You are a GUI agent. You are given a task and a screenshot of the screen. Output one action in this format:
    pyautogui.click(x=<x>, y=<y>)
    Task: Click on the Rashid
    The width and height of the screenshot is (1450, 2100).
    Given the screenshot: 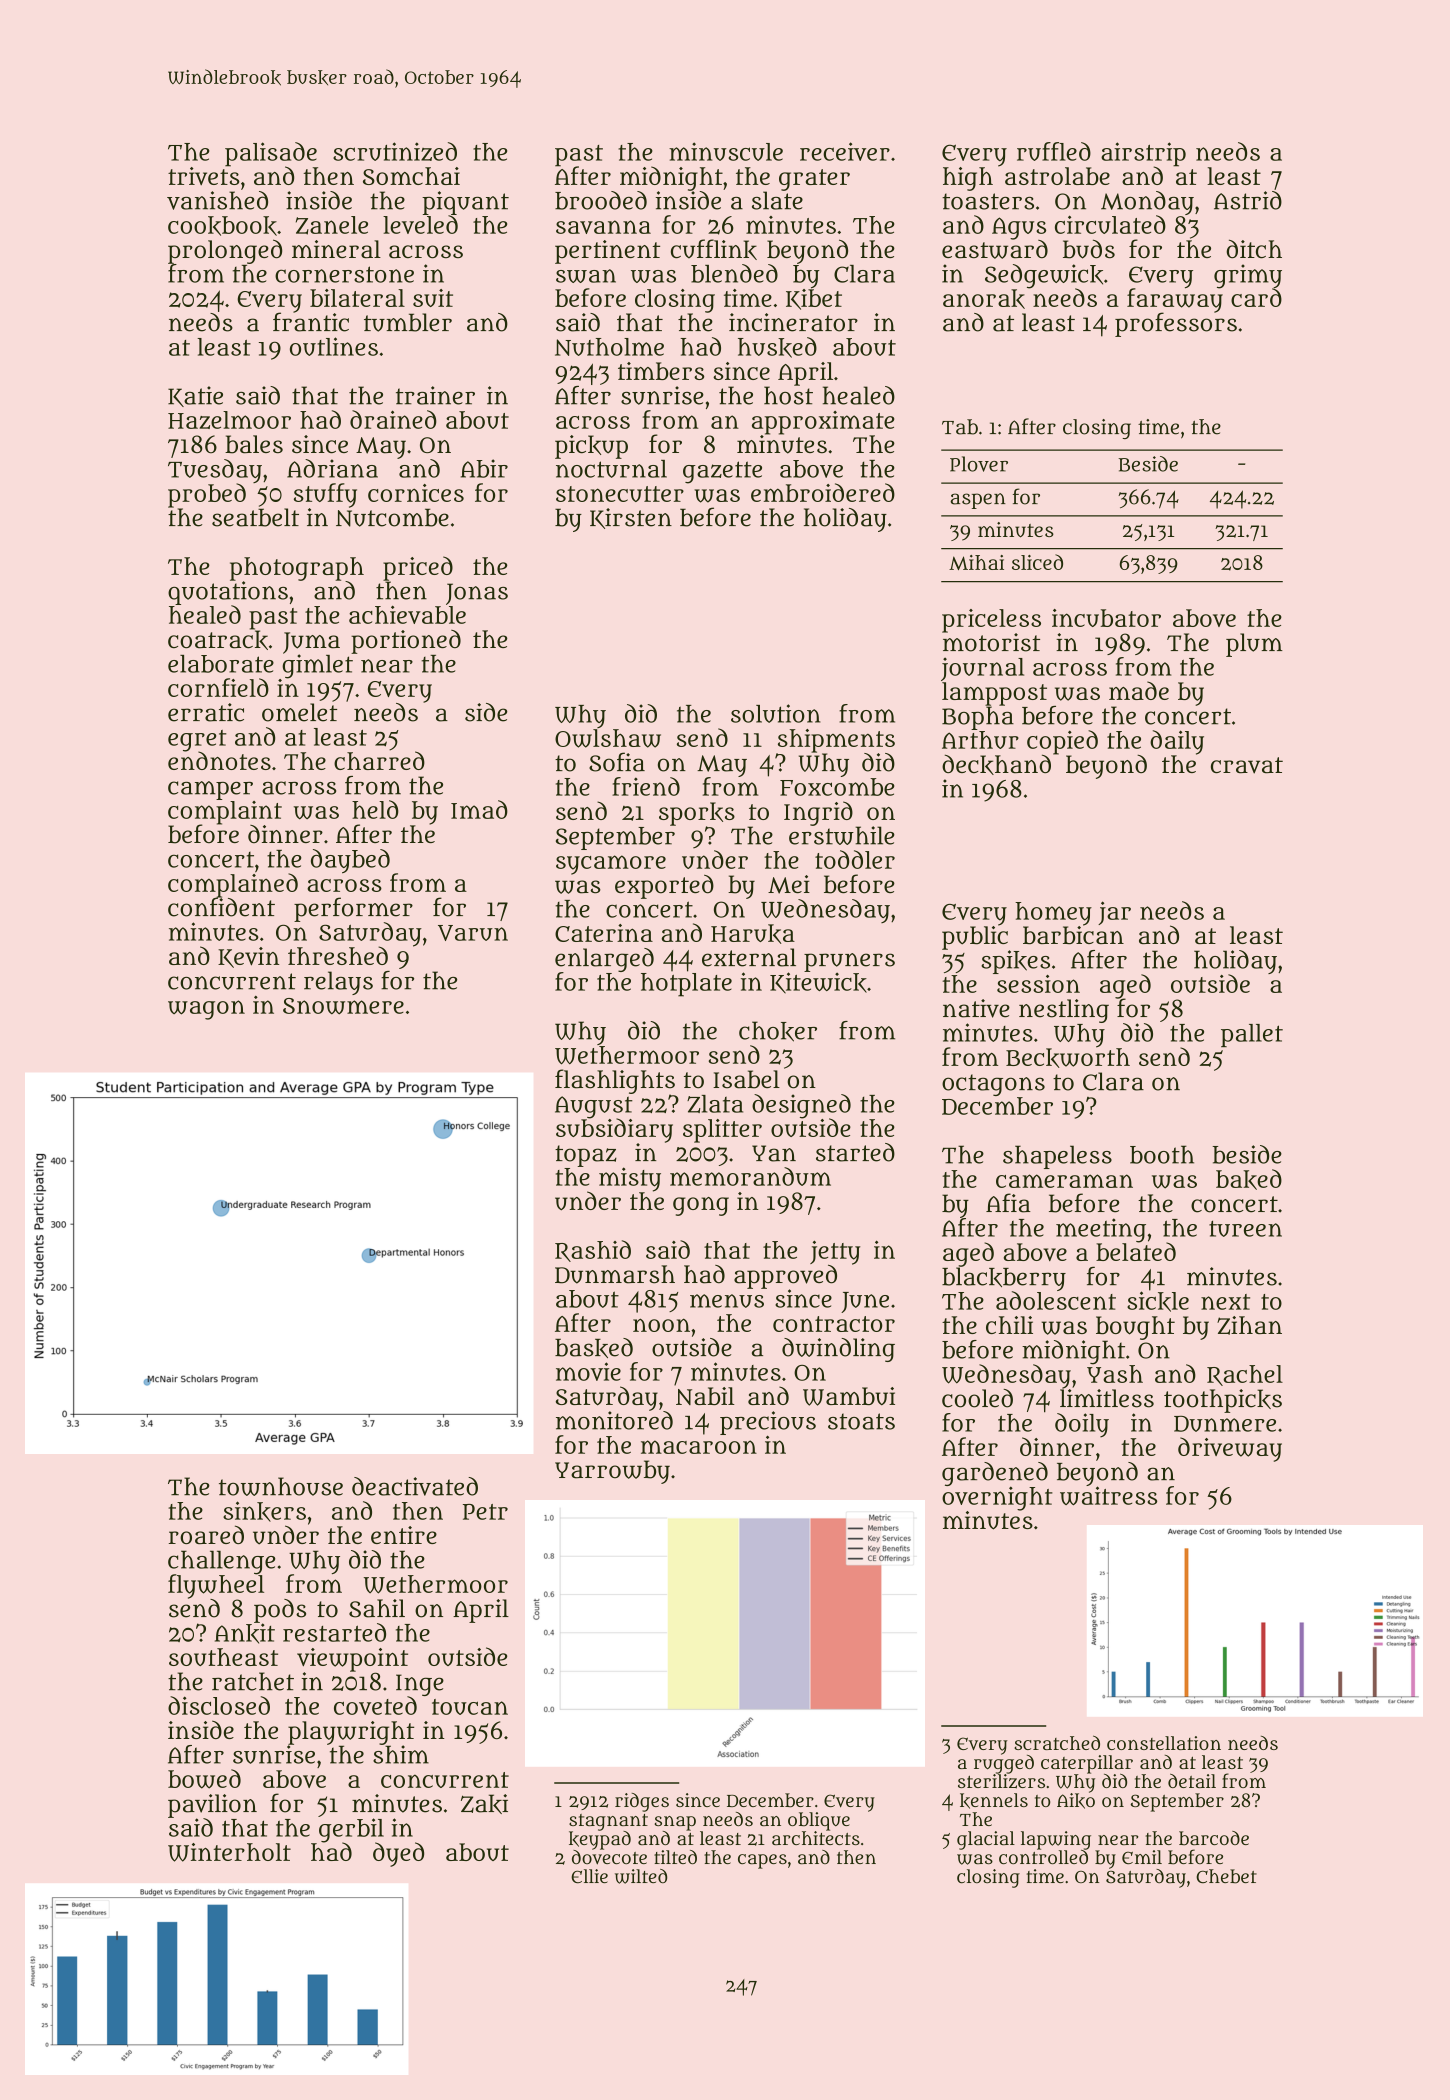 What is the action you would take?
    pyautogui.click(x=593, y=1251)
